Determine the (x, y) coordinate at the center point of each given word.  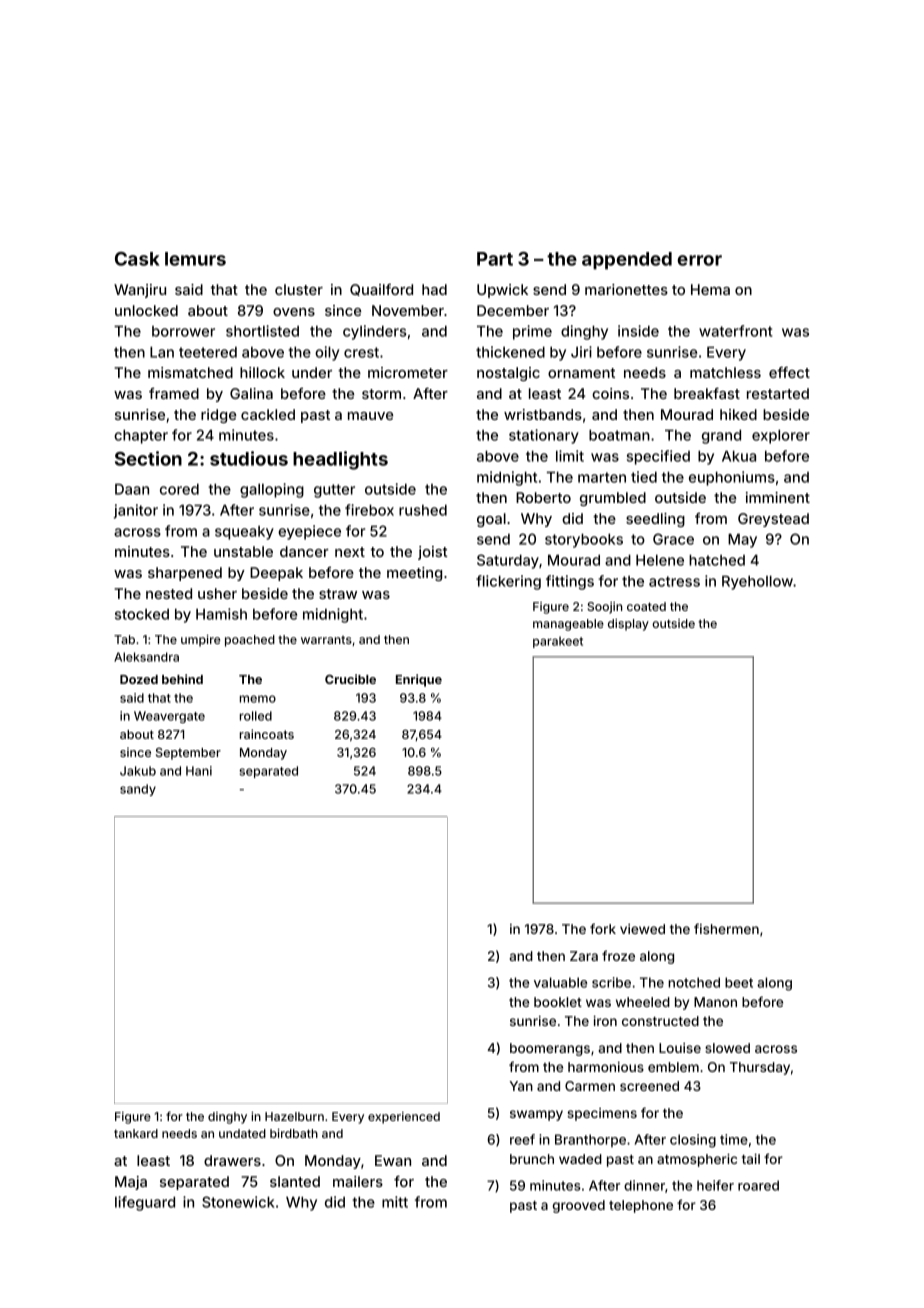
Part (495, 259)
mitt (395, 1202)
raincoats (267, 734)
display (628, 625)
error (699, 260)
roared (758, 1185)
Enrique (419, 680)
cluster (299, 289)
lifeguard (145, 1203)
